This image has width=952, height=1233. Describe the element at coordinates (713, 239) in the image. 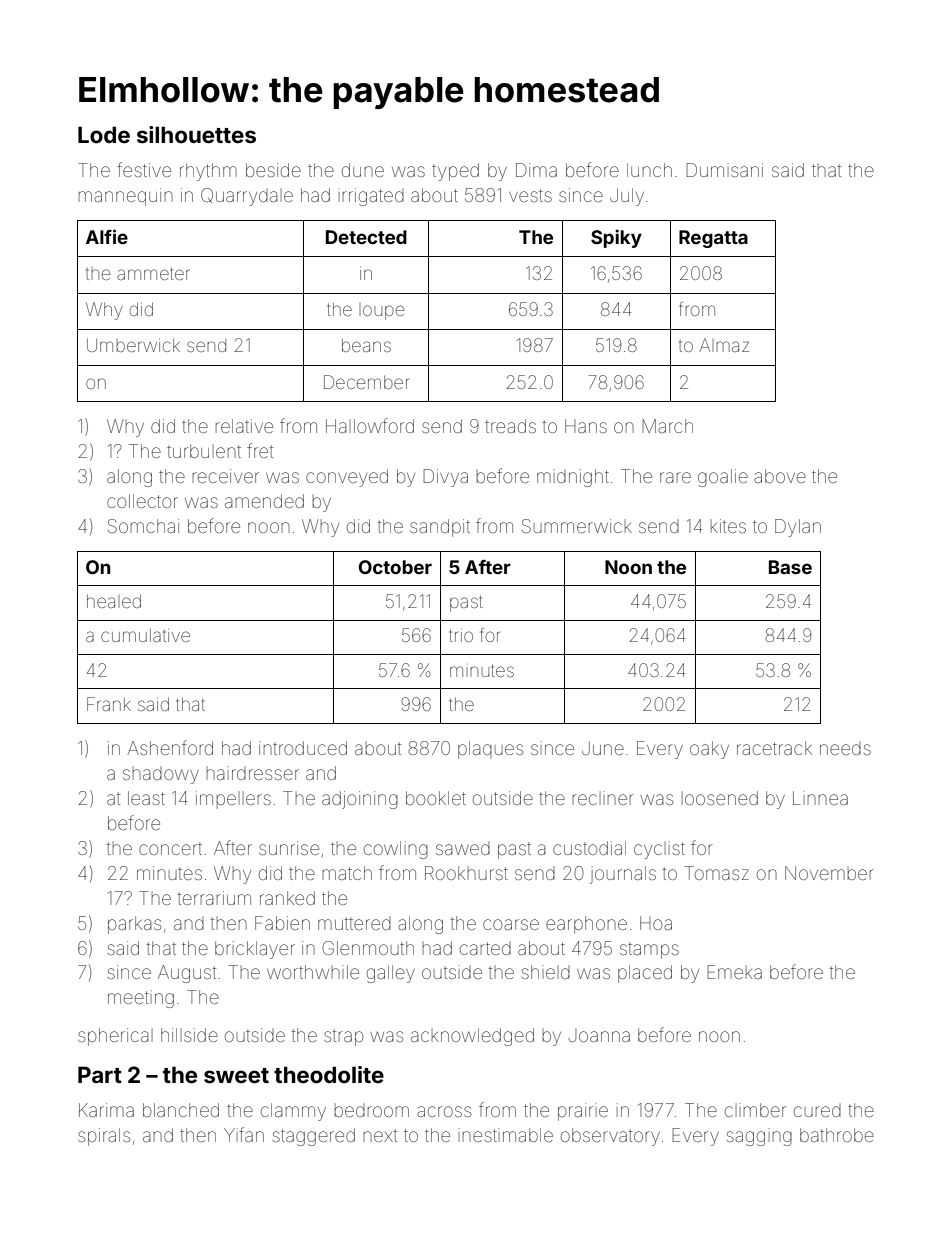

I see `Regatta` at that location.
